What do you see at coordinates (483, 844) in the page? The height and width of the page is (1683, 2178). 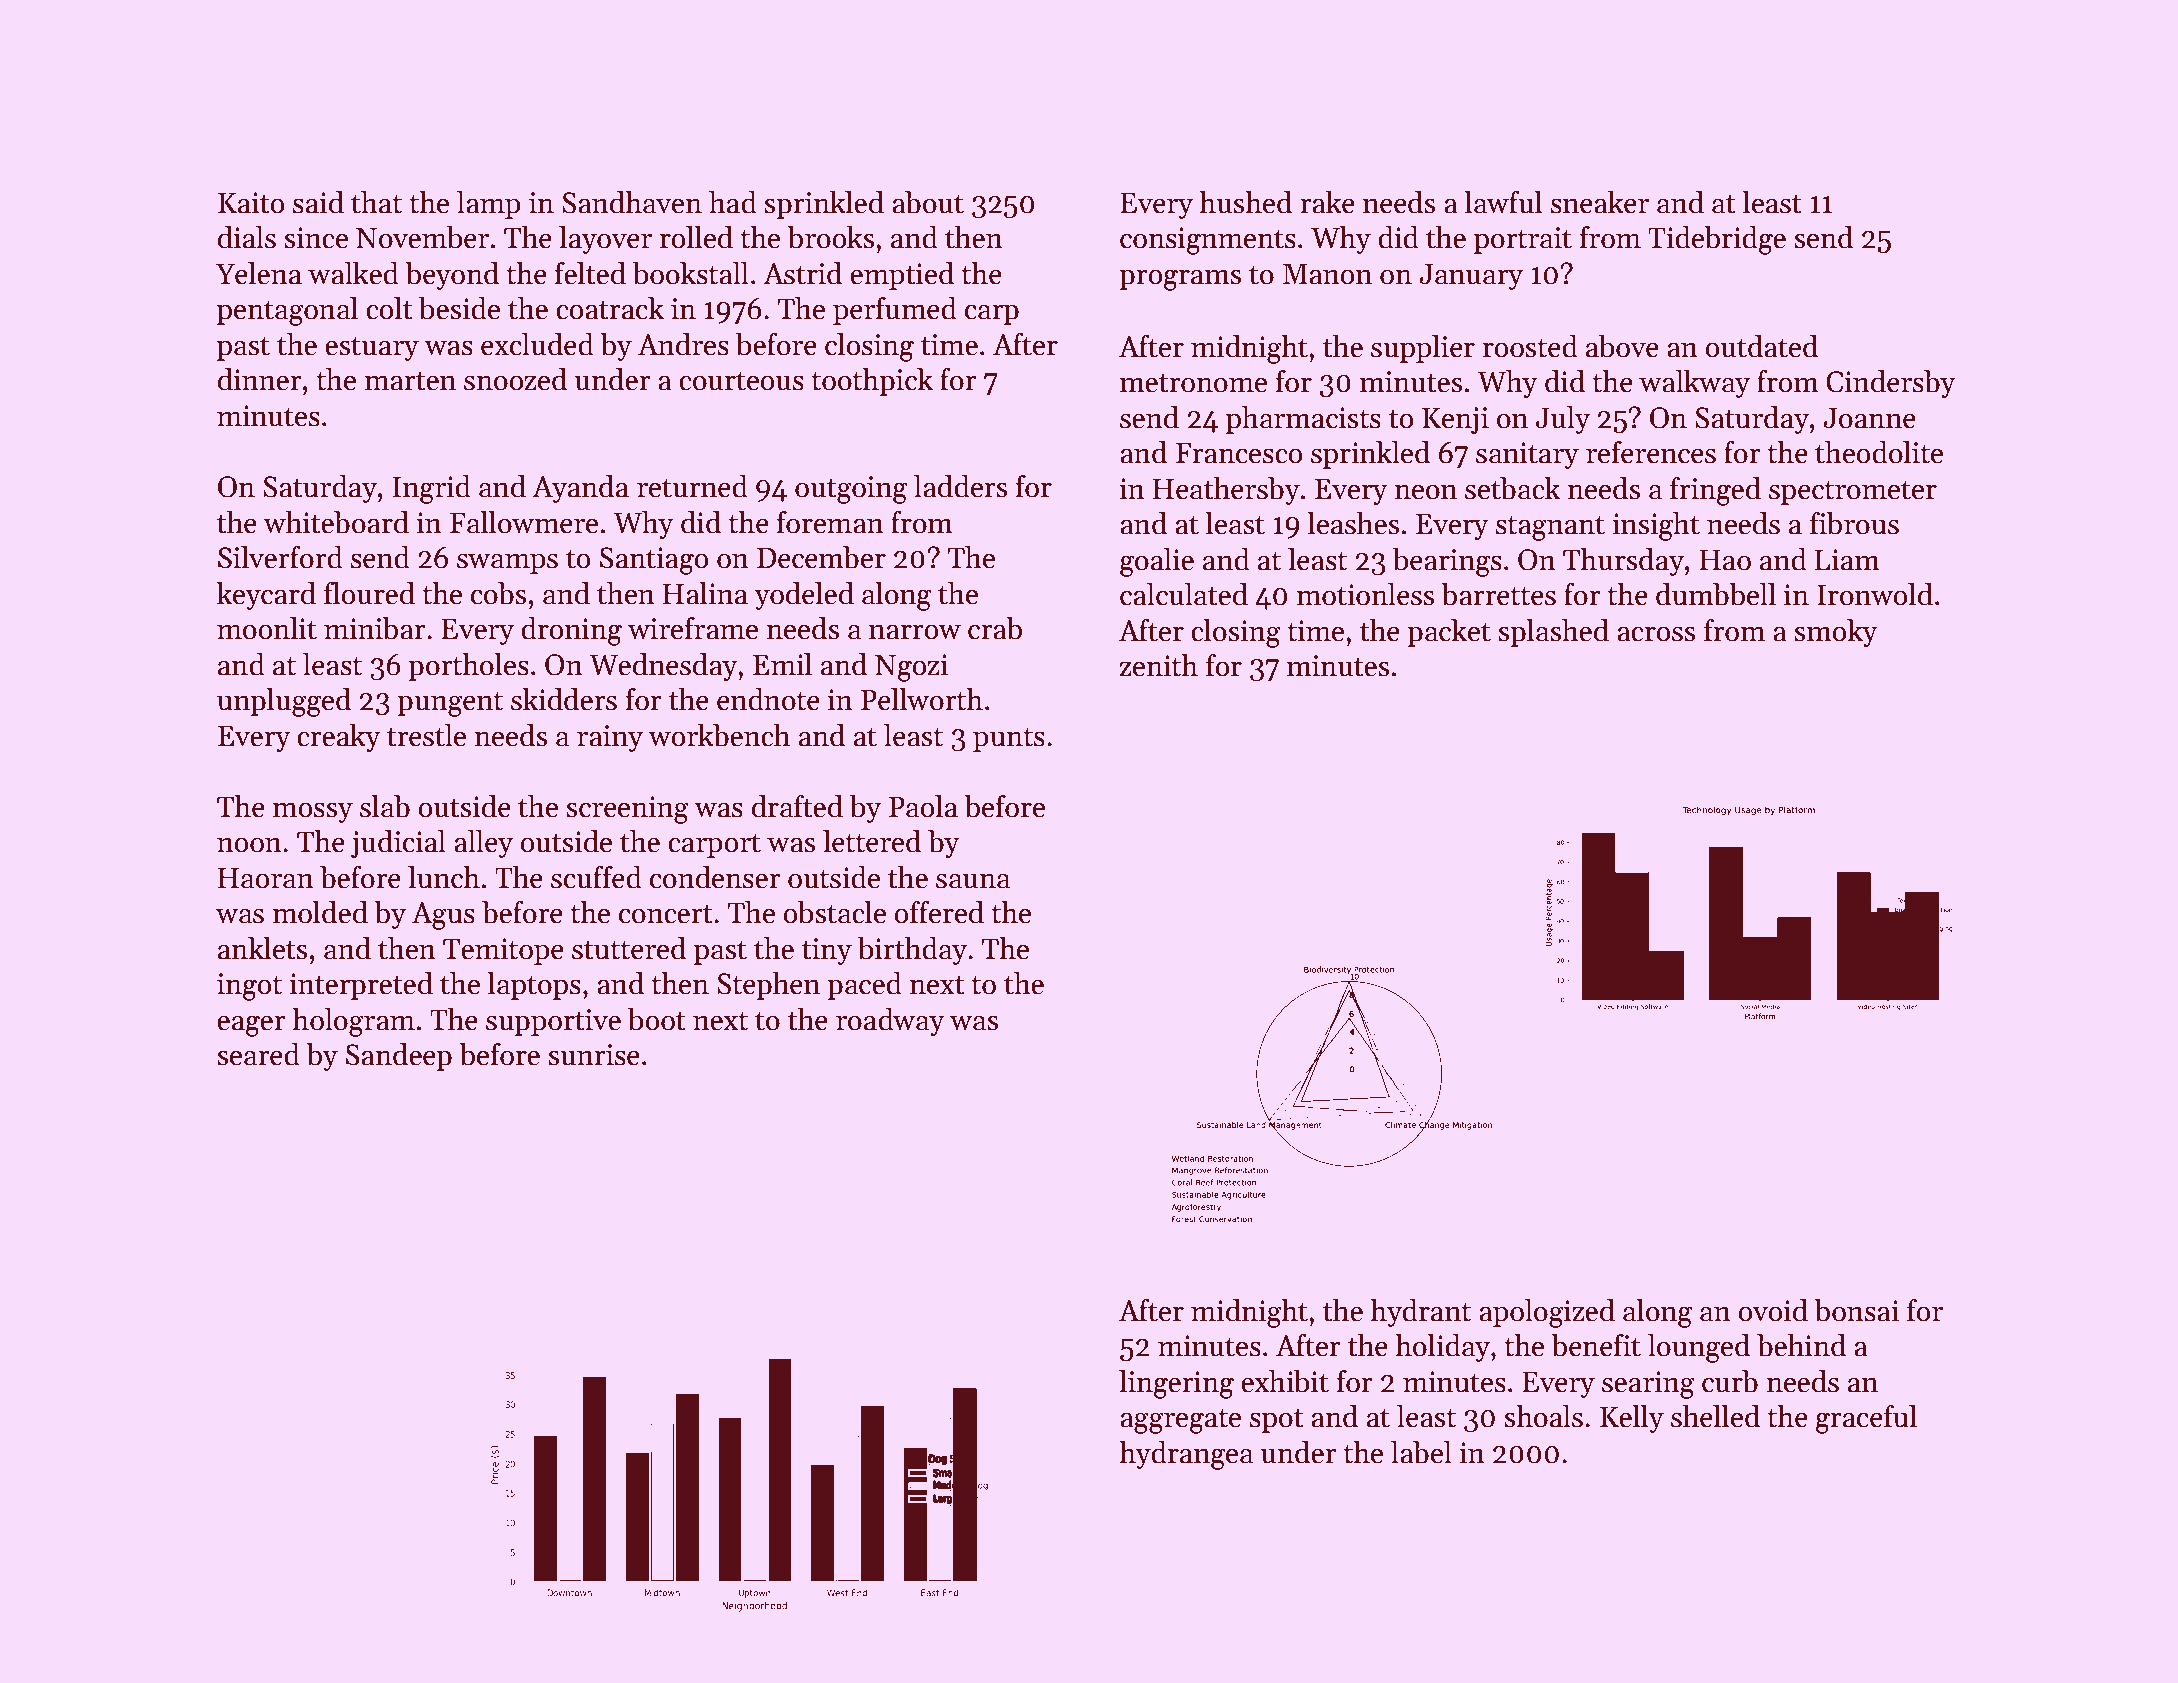 I see `alley` at bounding box center [483, 844].
